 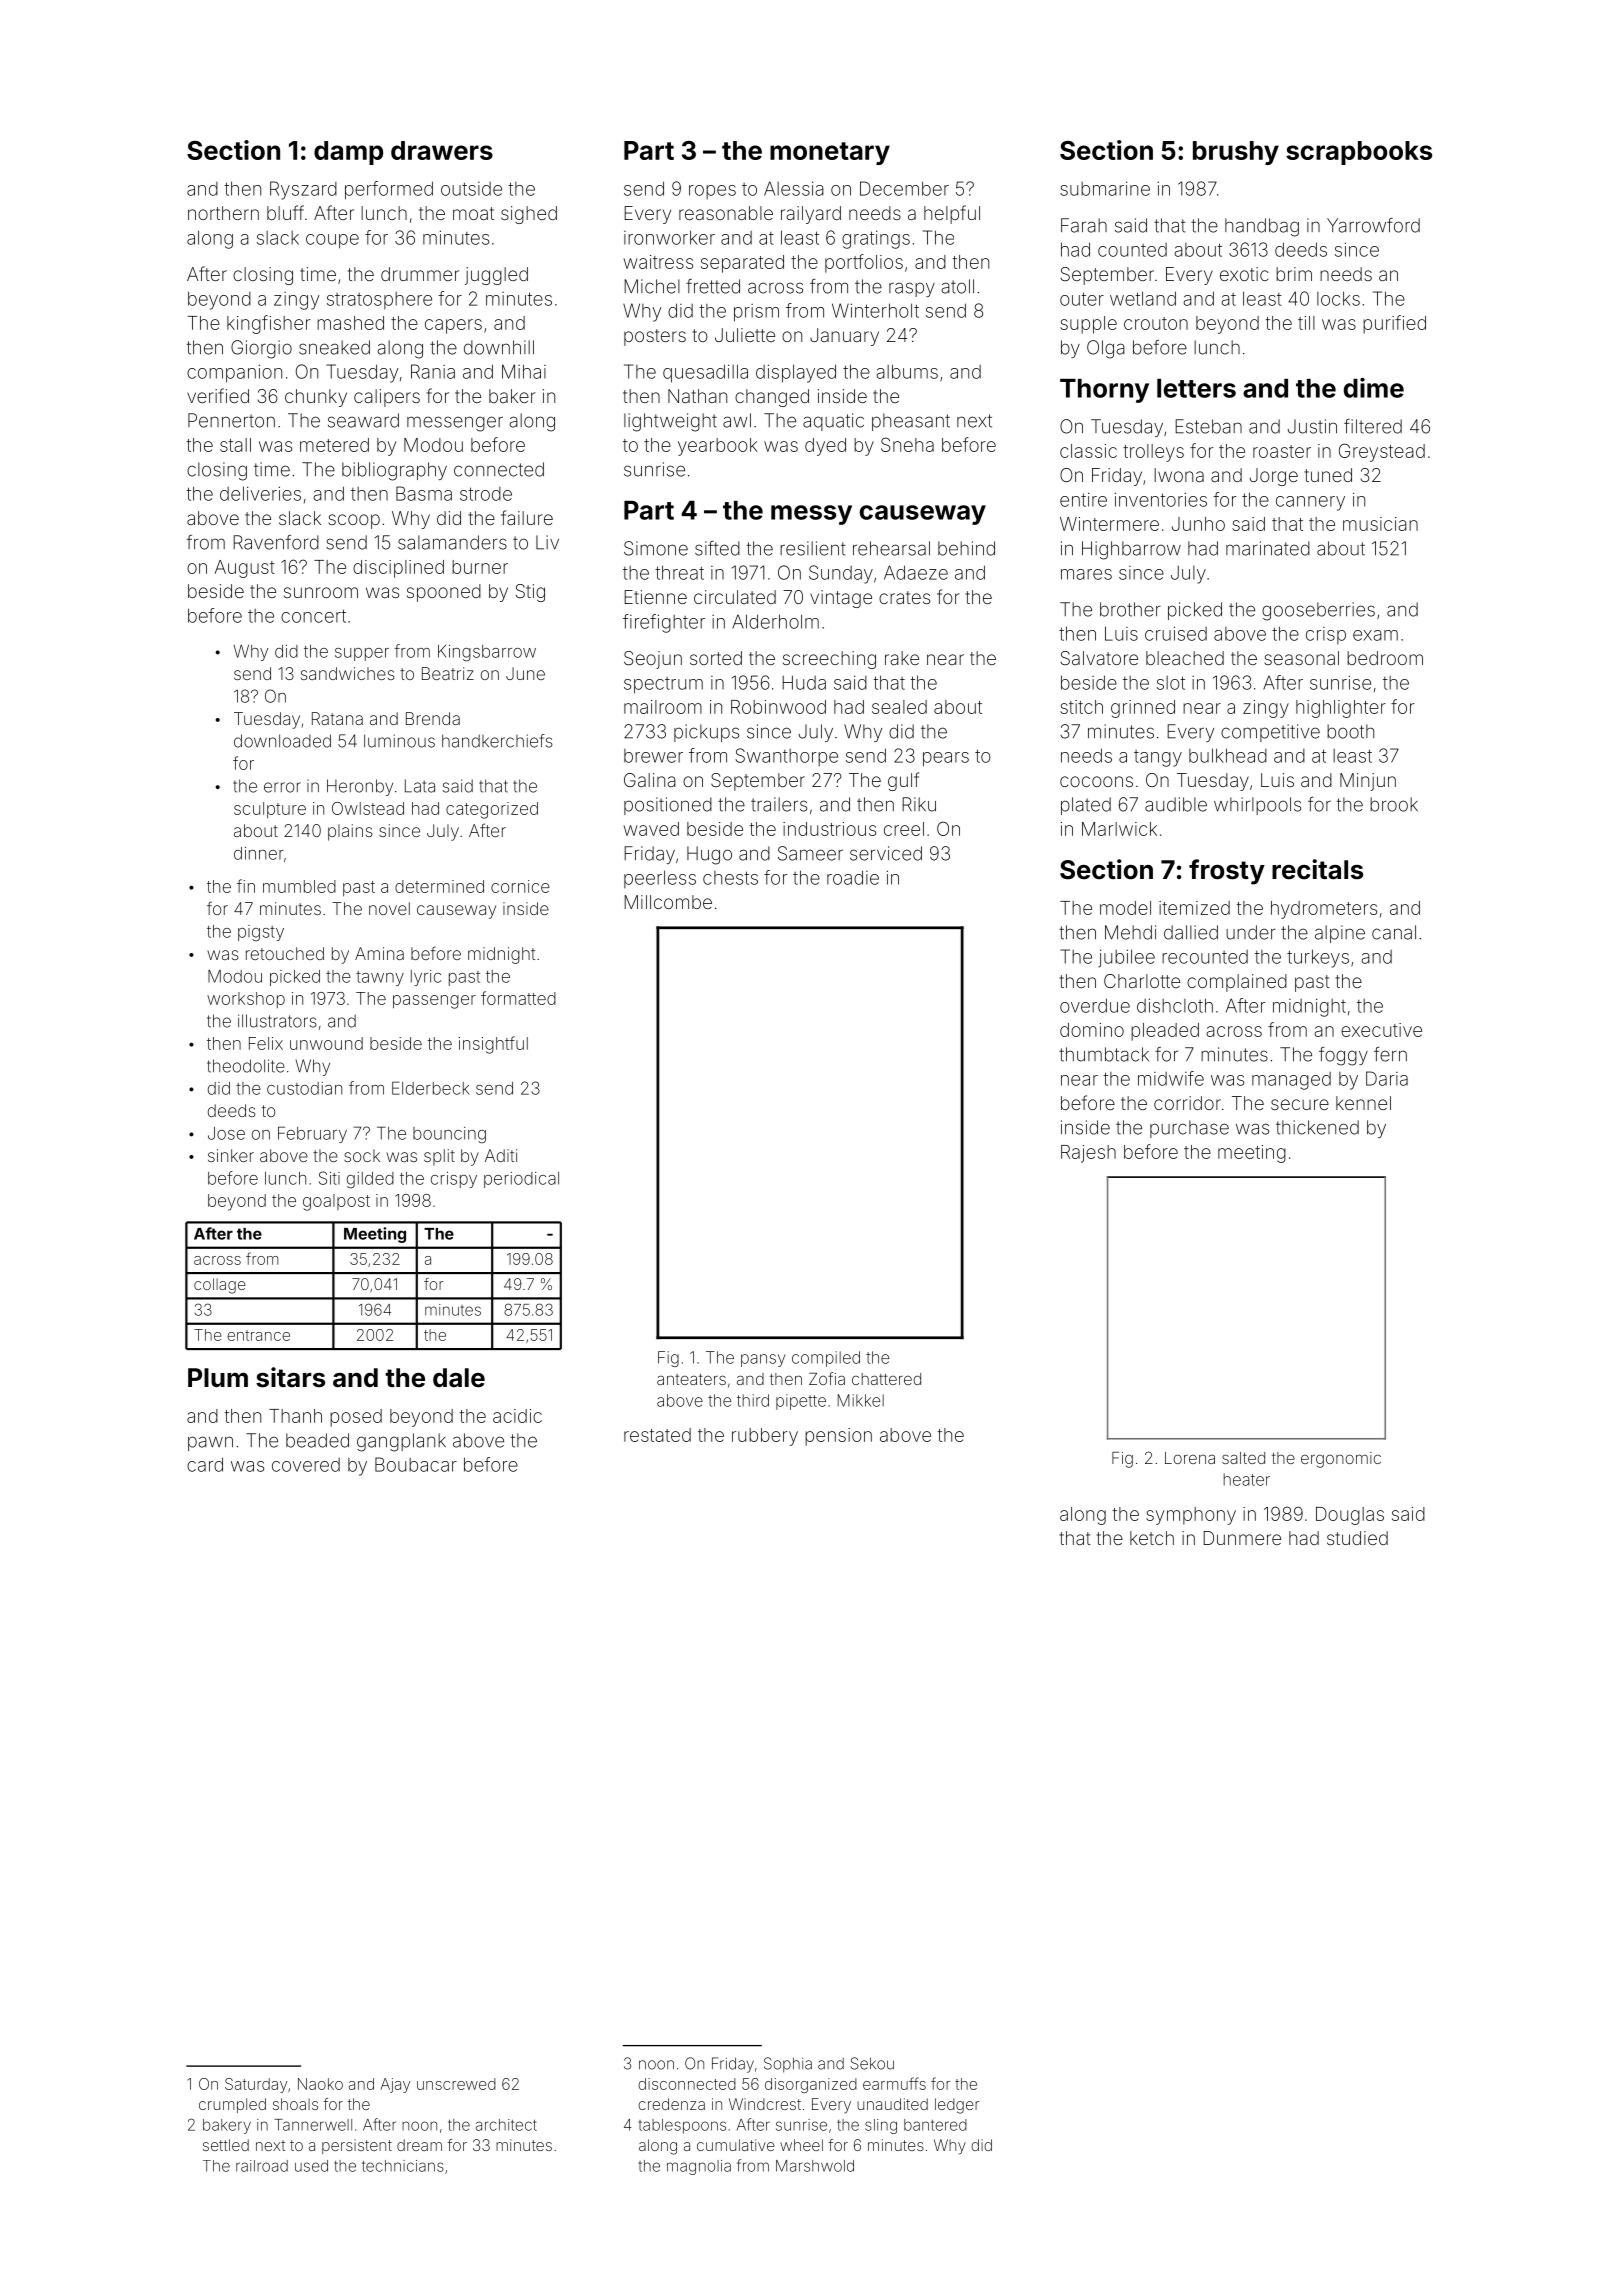 I want to click on ropes, so click(x=712, y=192).
